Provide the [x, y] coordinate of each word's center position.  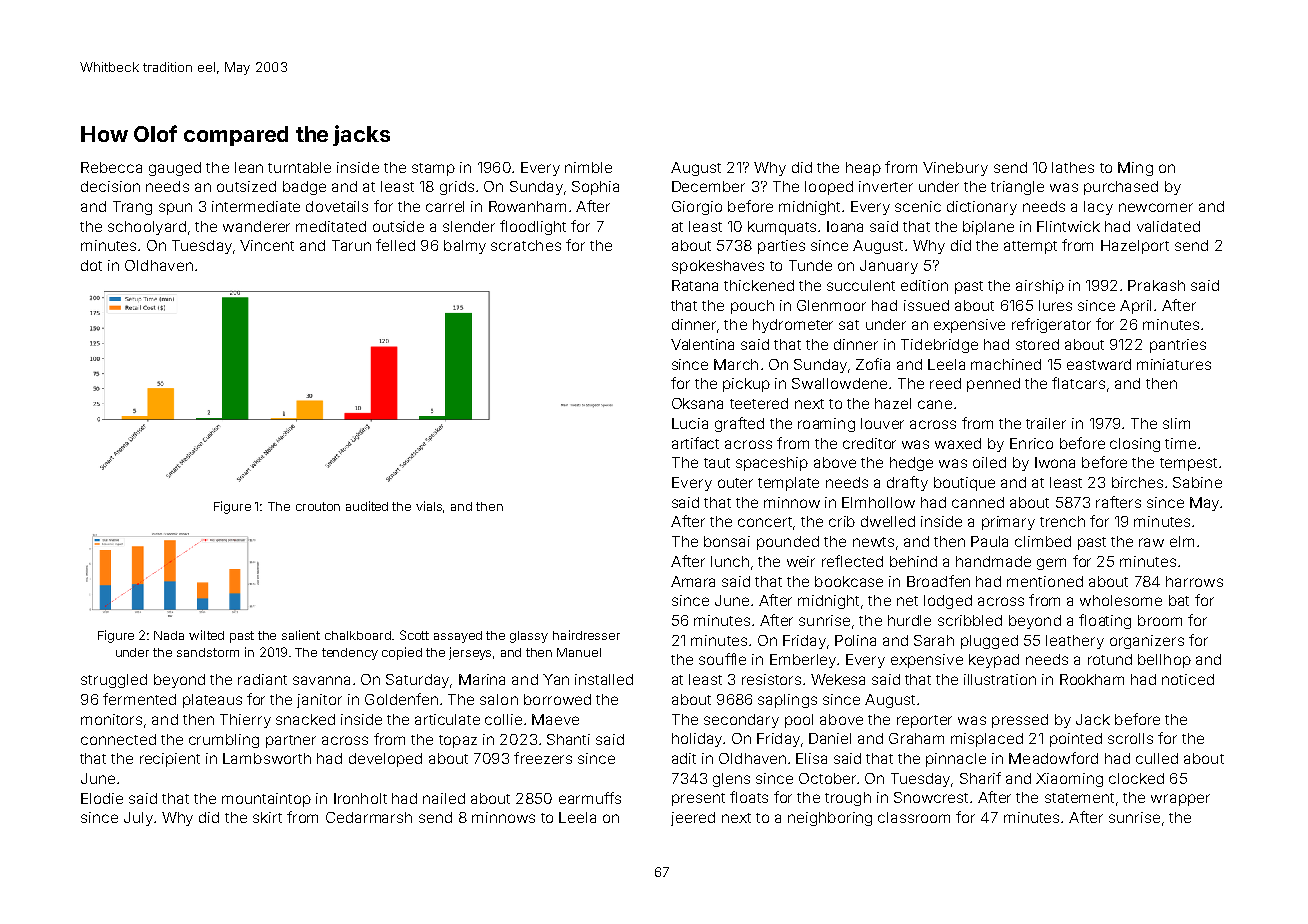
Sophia [595, 188]
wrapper [1180, 800]
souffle [722, 659]
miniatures [1174, 364]
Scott [414, 635]
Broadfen [938, 581]
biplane [988, 228]
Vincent [267, 245]
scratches [526, 245]
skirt [267, 817]
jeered [693, 819]
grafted [739, 424]
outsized [246, 186]
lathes [1073, 167]
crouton [318, 506]
